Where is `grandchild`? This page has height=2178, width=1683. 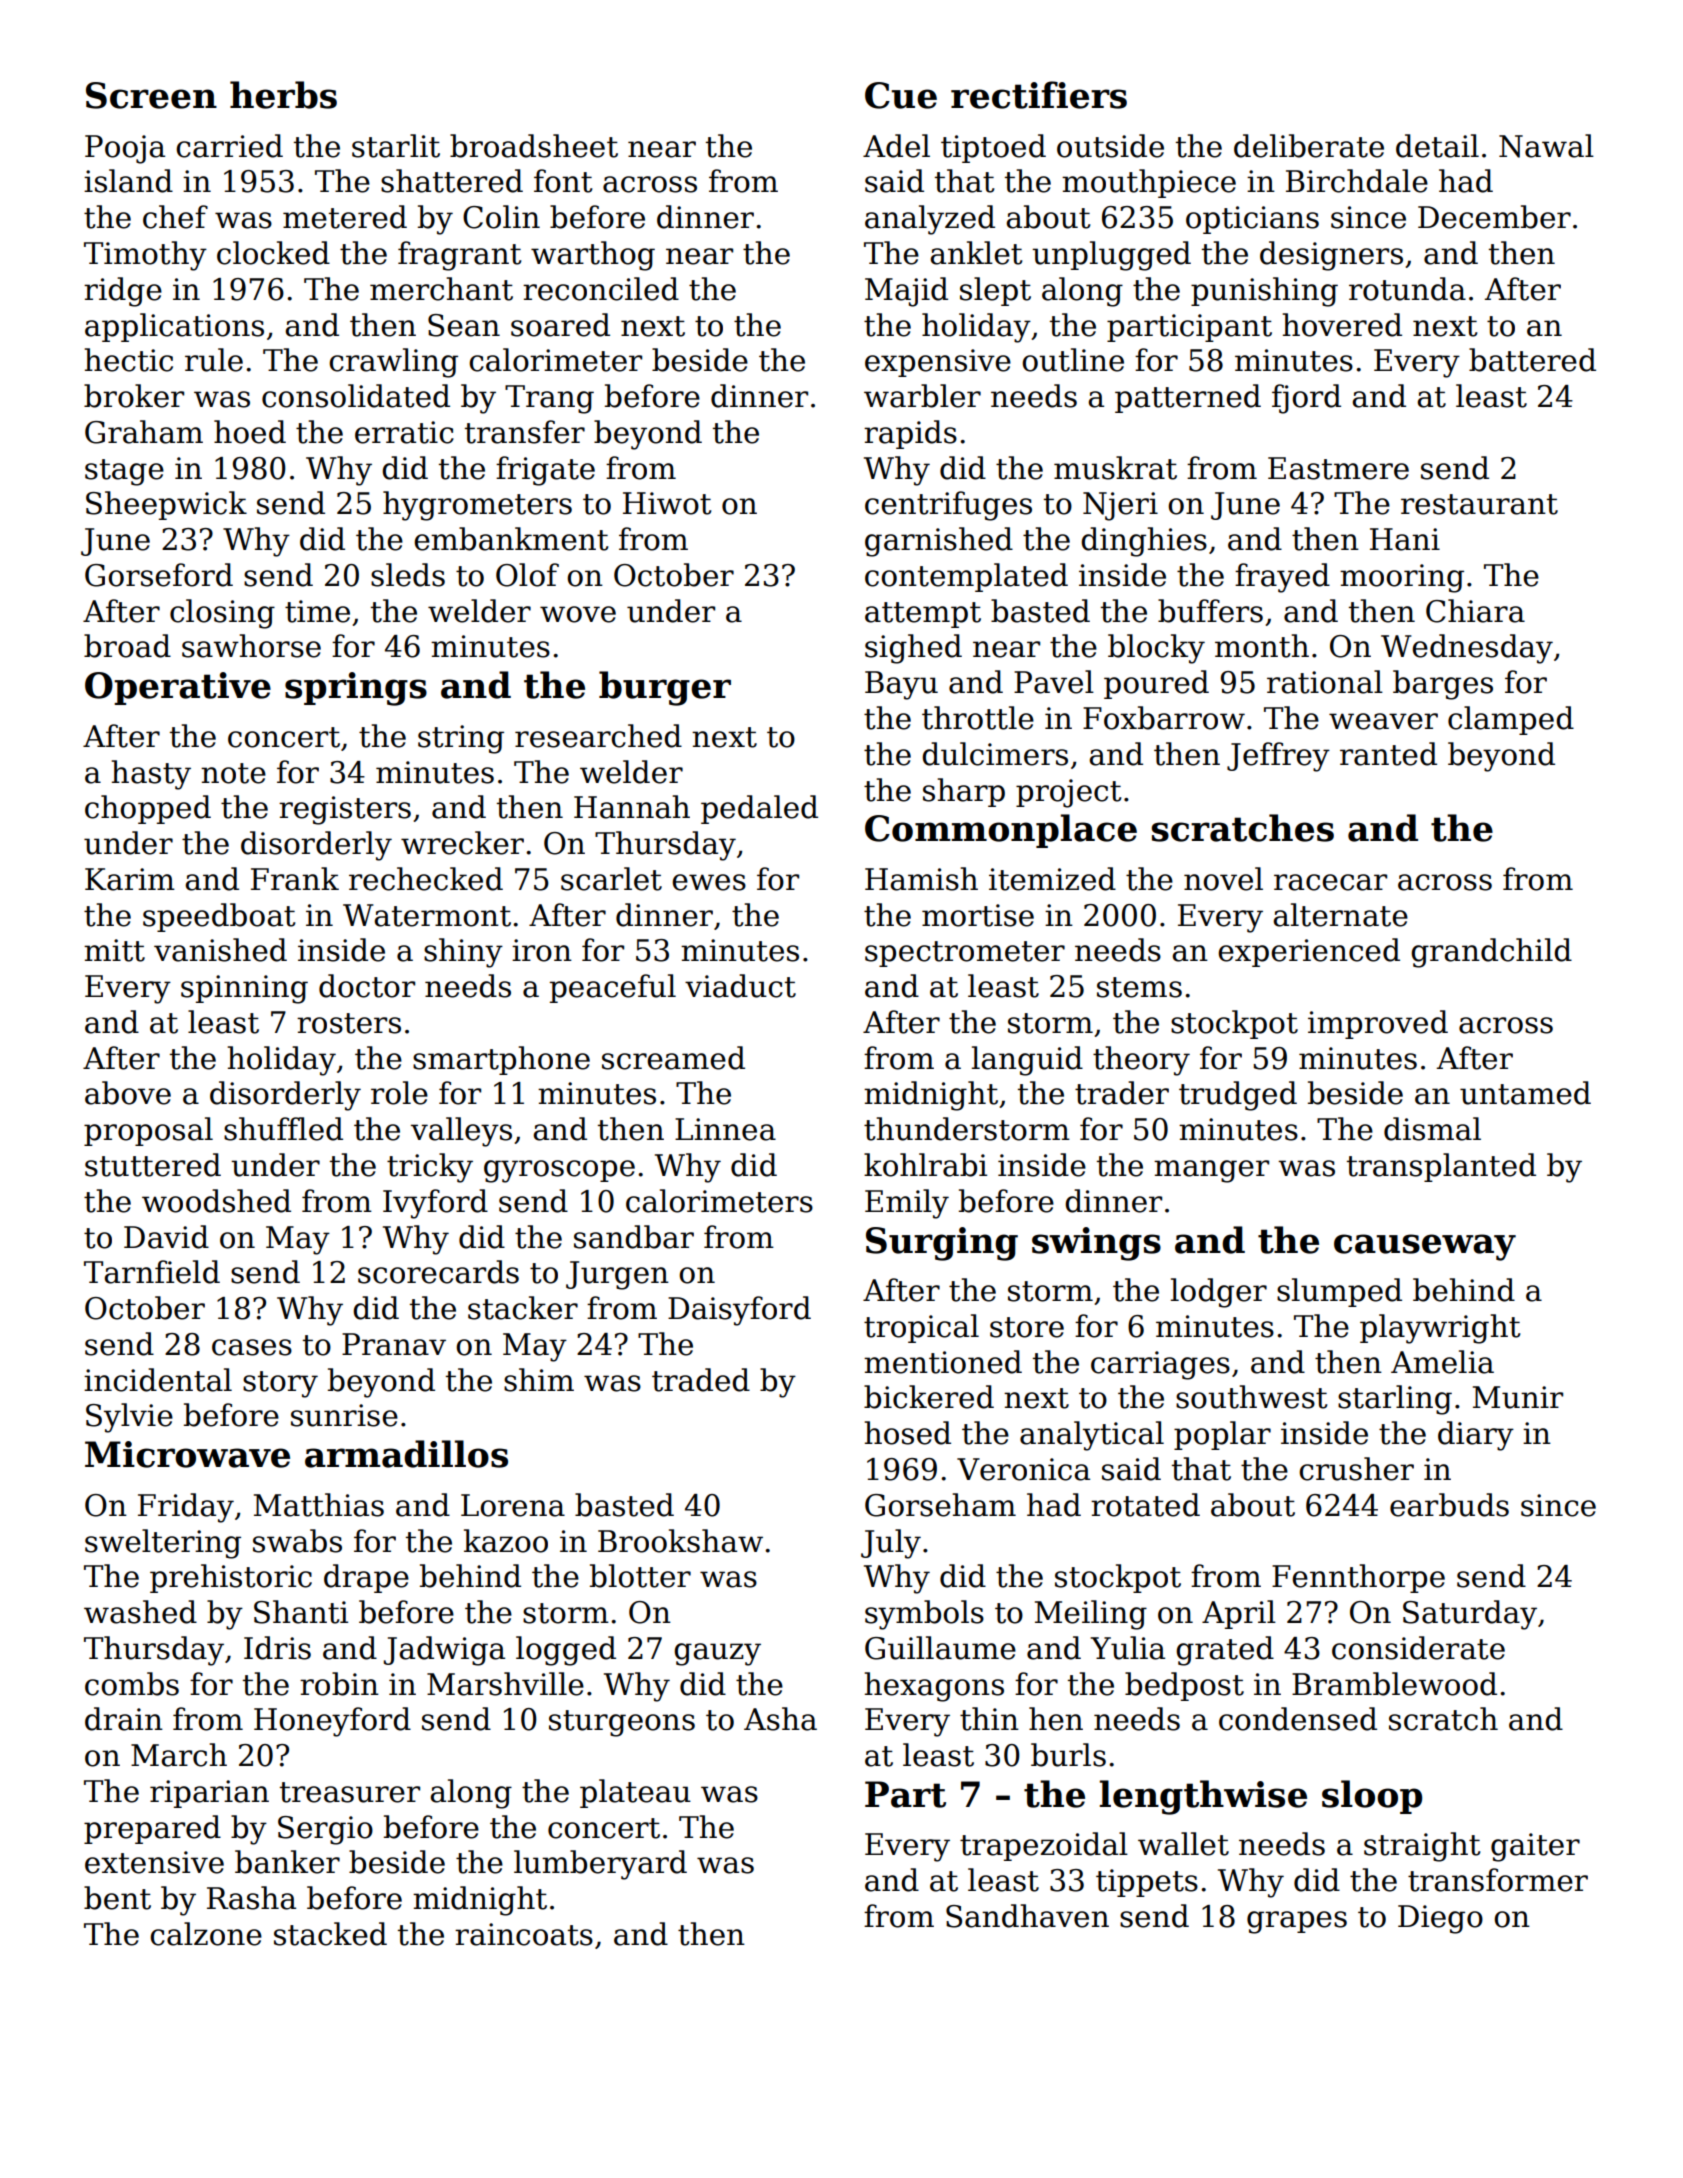 grandchild is located at coordinates (1491, 953).
